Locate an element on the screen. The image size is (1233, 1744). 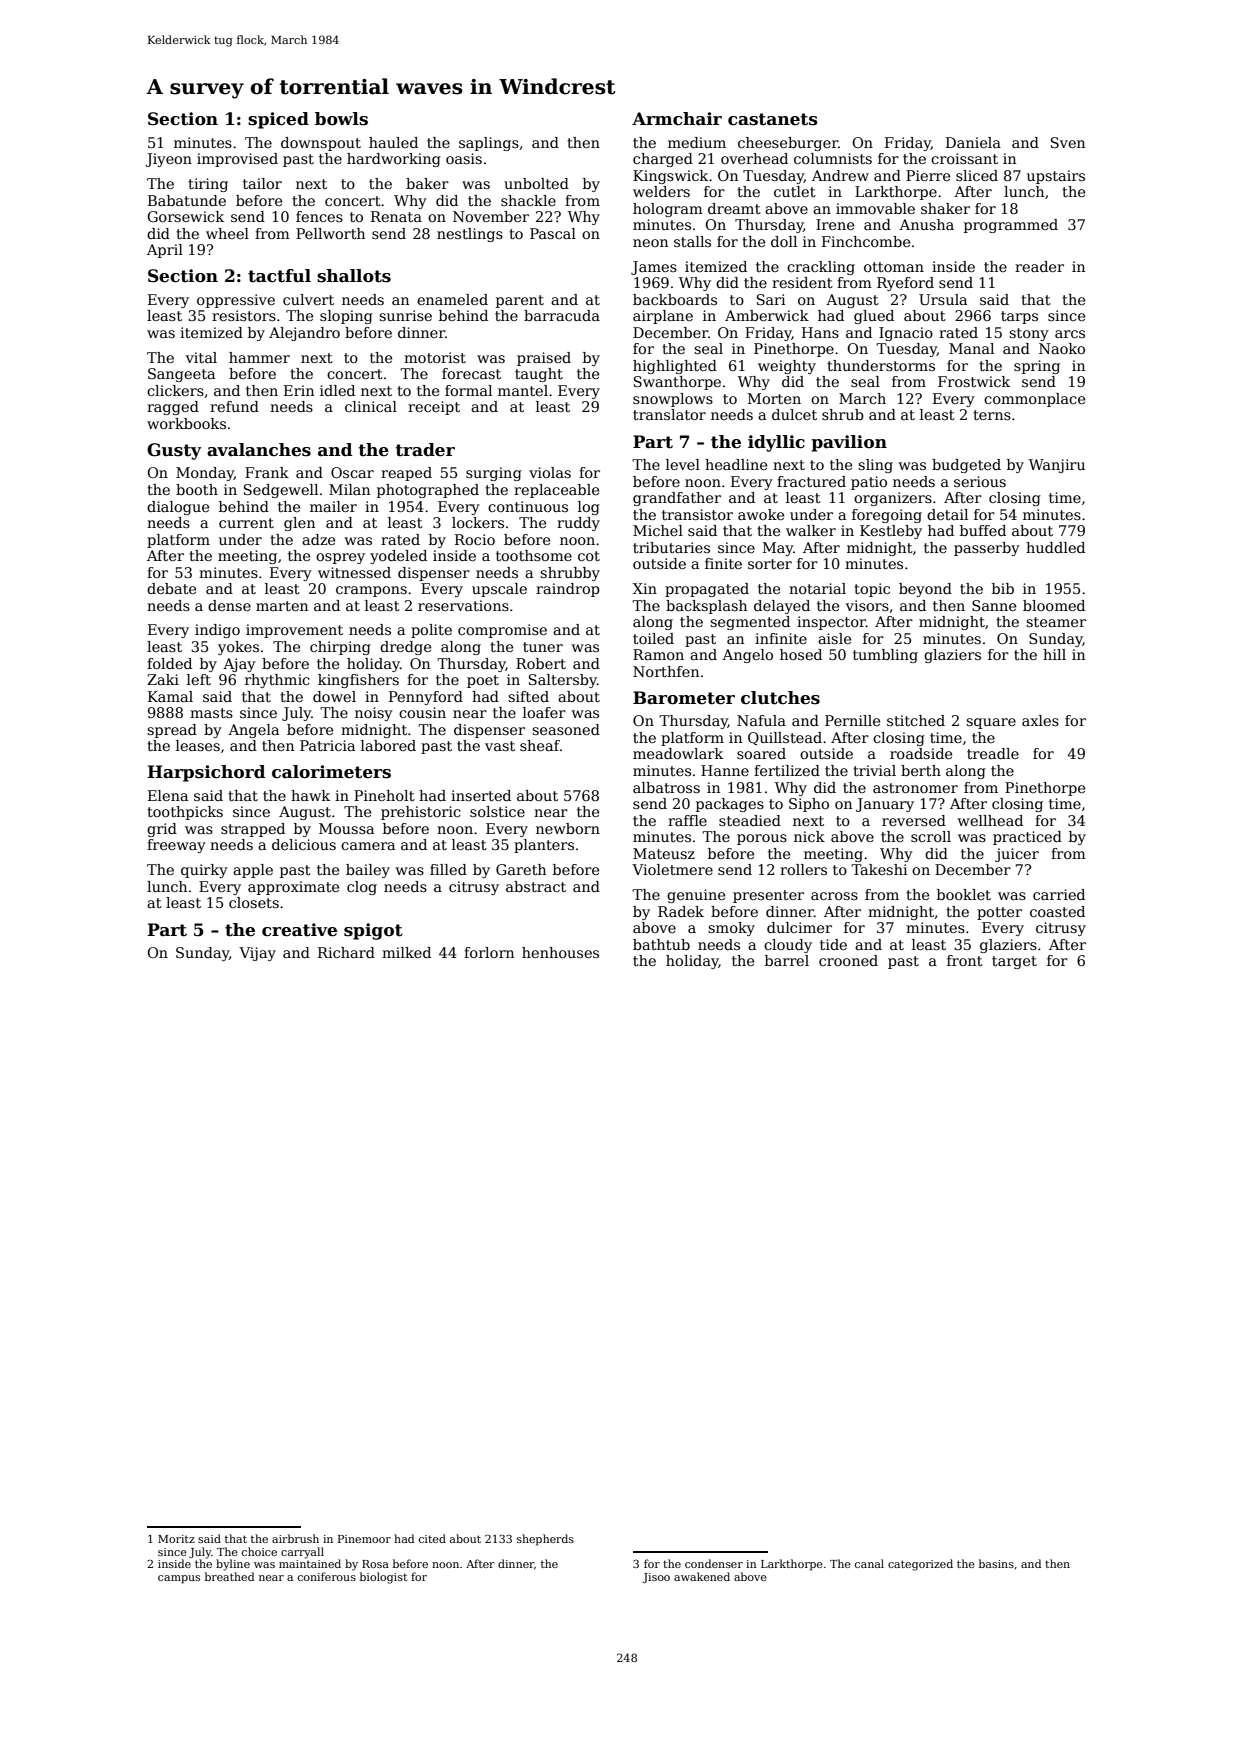
Sanne is located at coordinates (994, 605).
